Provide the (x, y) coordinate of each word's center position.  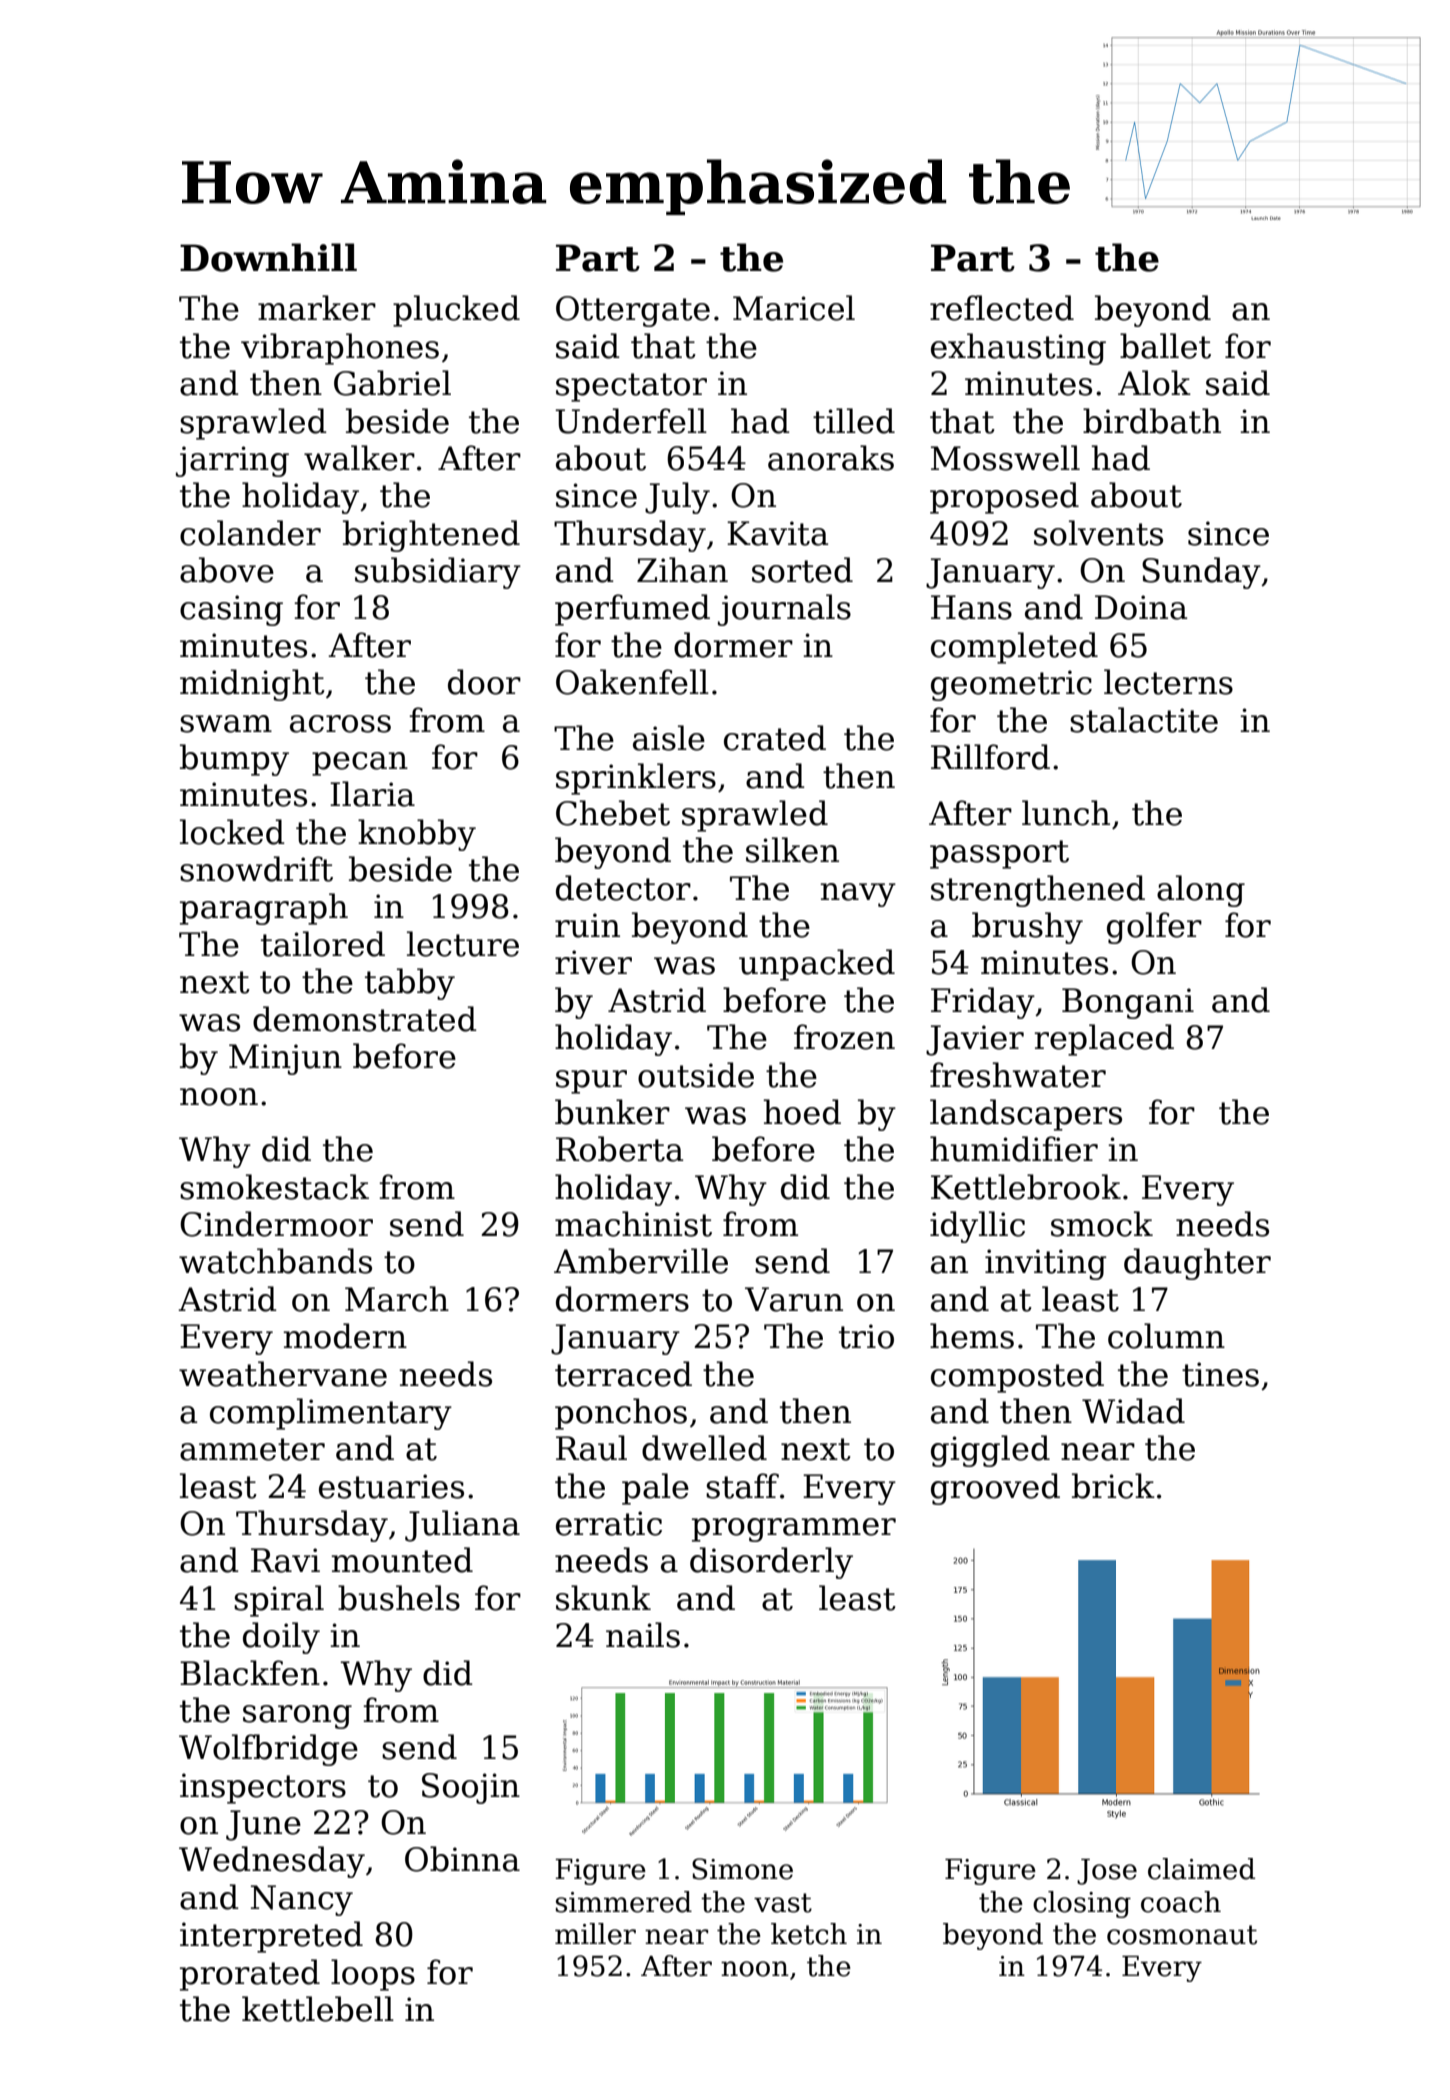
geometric (1011, 685)
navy (858, 895)
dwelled (704, 1448)
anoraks (831, 458)
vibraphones (340, 349)
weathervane (283, 1374)
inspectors (263, 1788)
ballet (1165, 346)
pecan (360, 764)
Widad (1133, 1411)
